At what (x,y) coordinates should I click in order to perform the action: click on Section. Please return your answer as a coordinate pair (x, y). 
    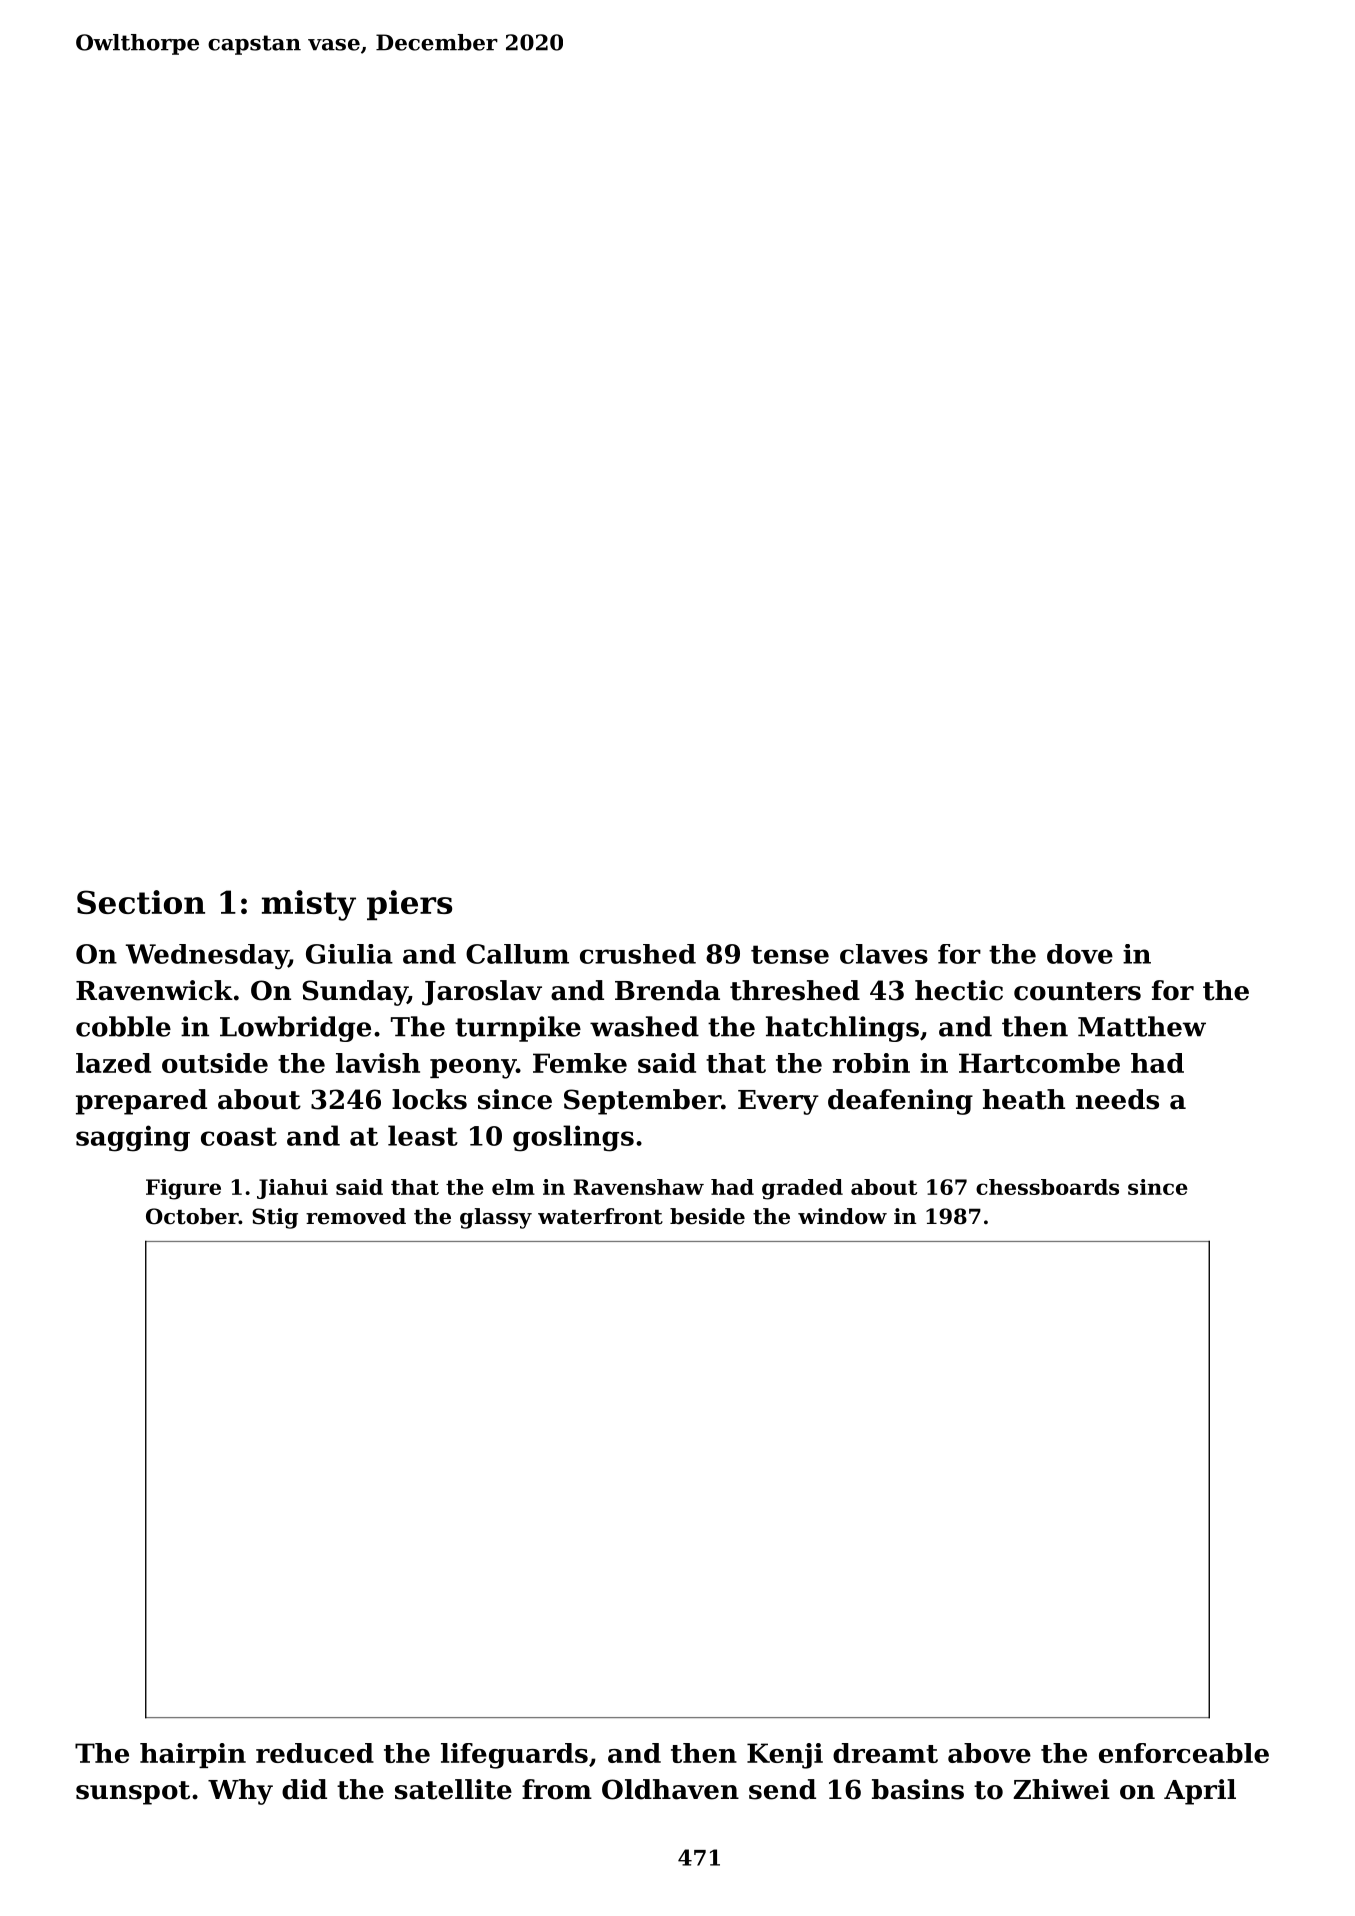
    Looking at the image, I should click on (141, 902).
